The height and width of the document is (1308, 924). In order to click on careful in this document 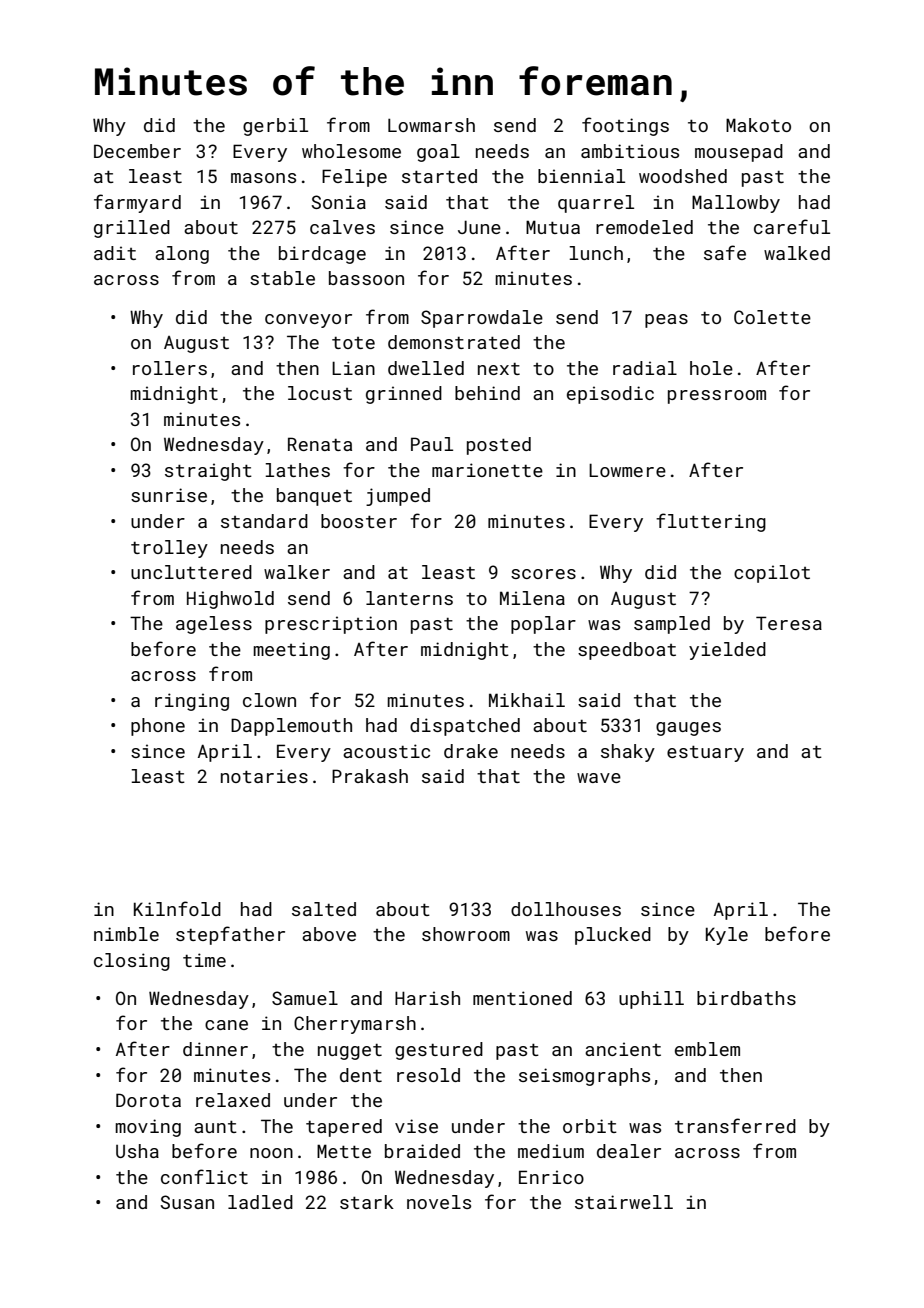, I will do `click(792, 226)`.
